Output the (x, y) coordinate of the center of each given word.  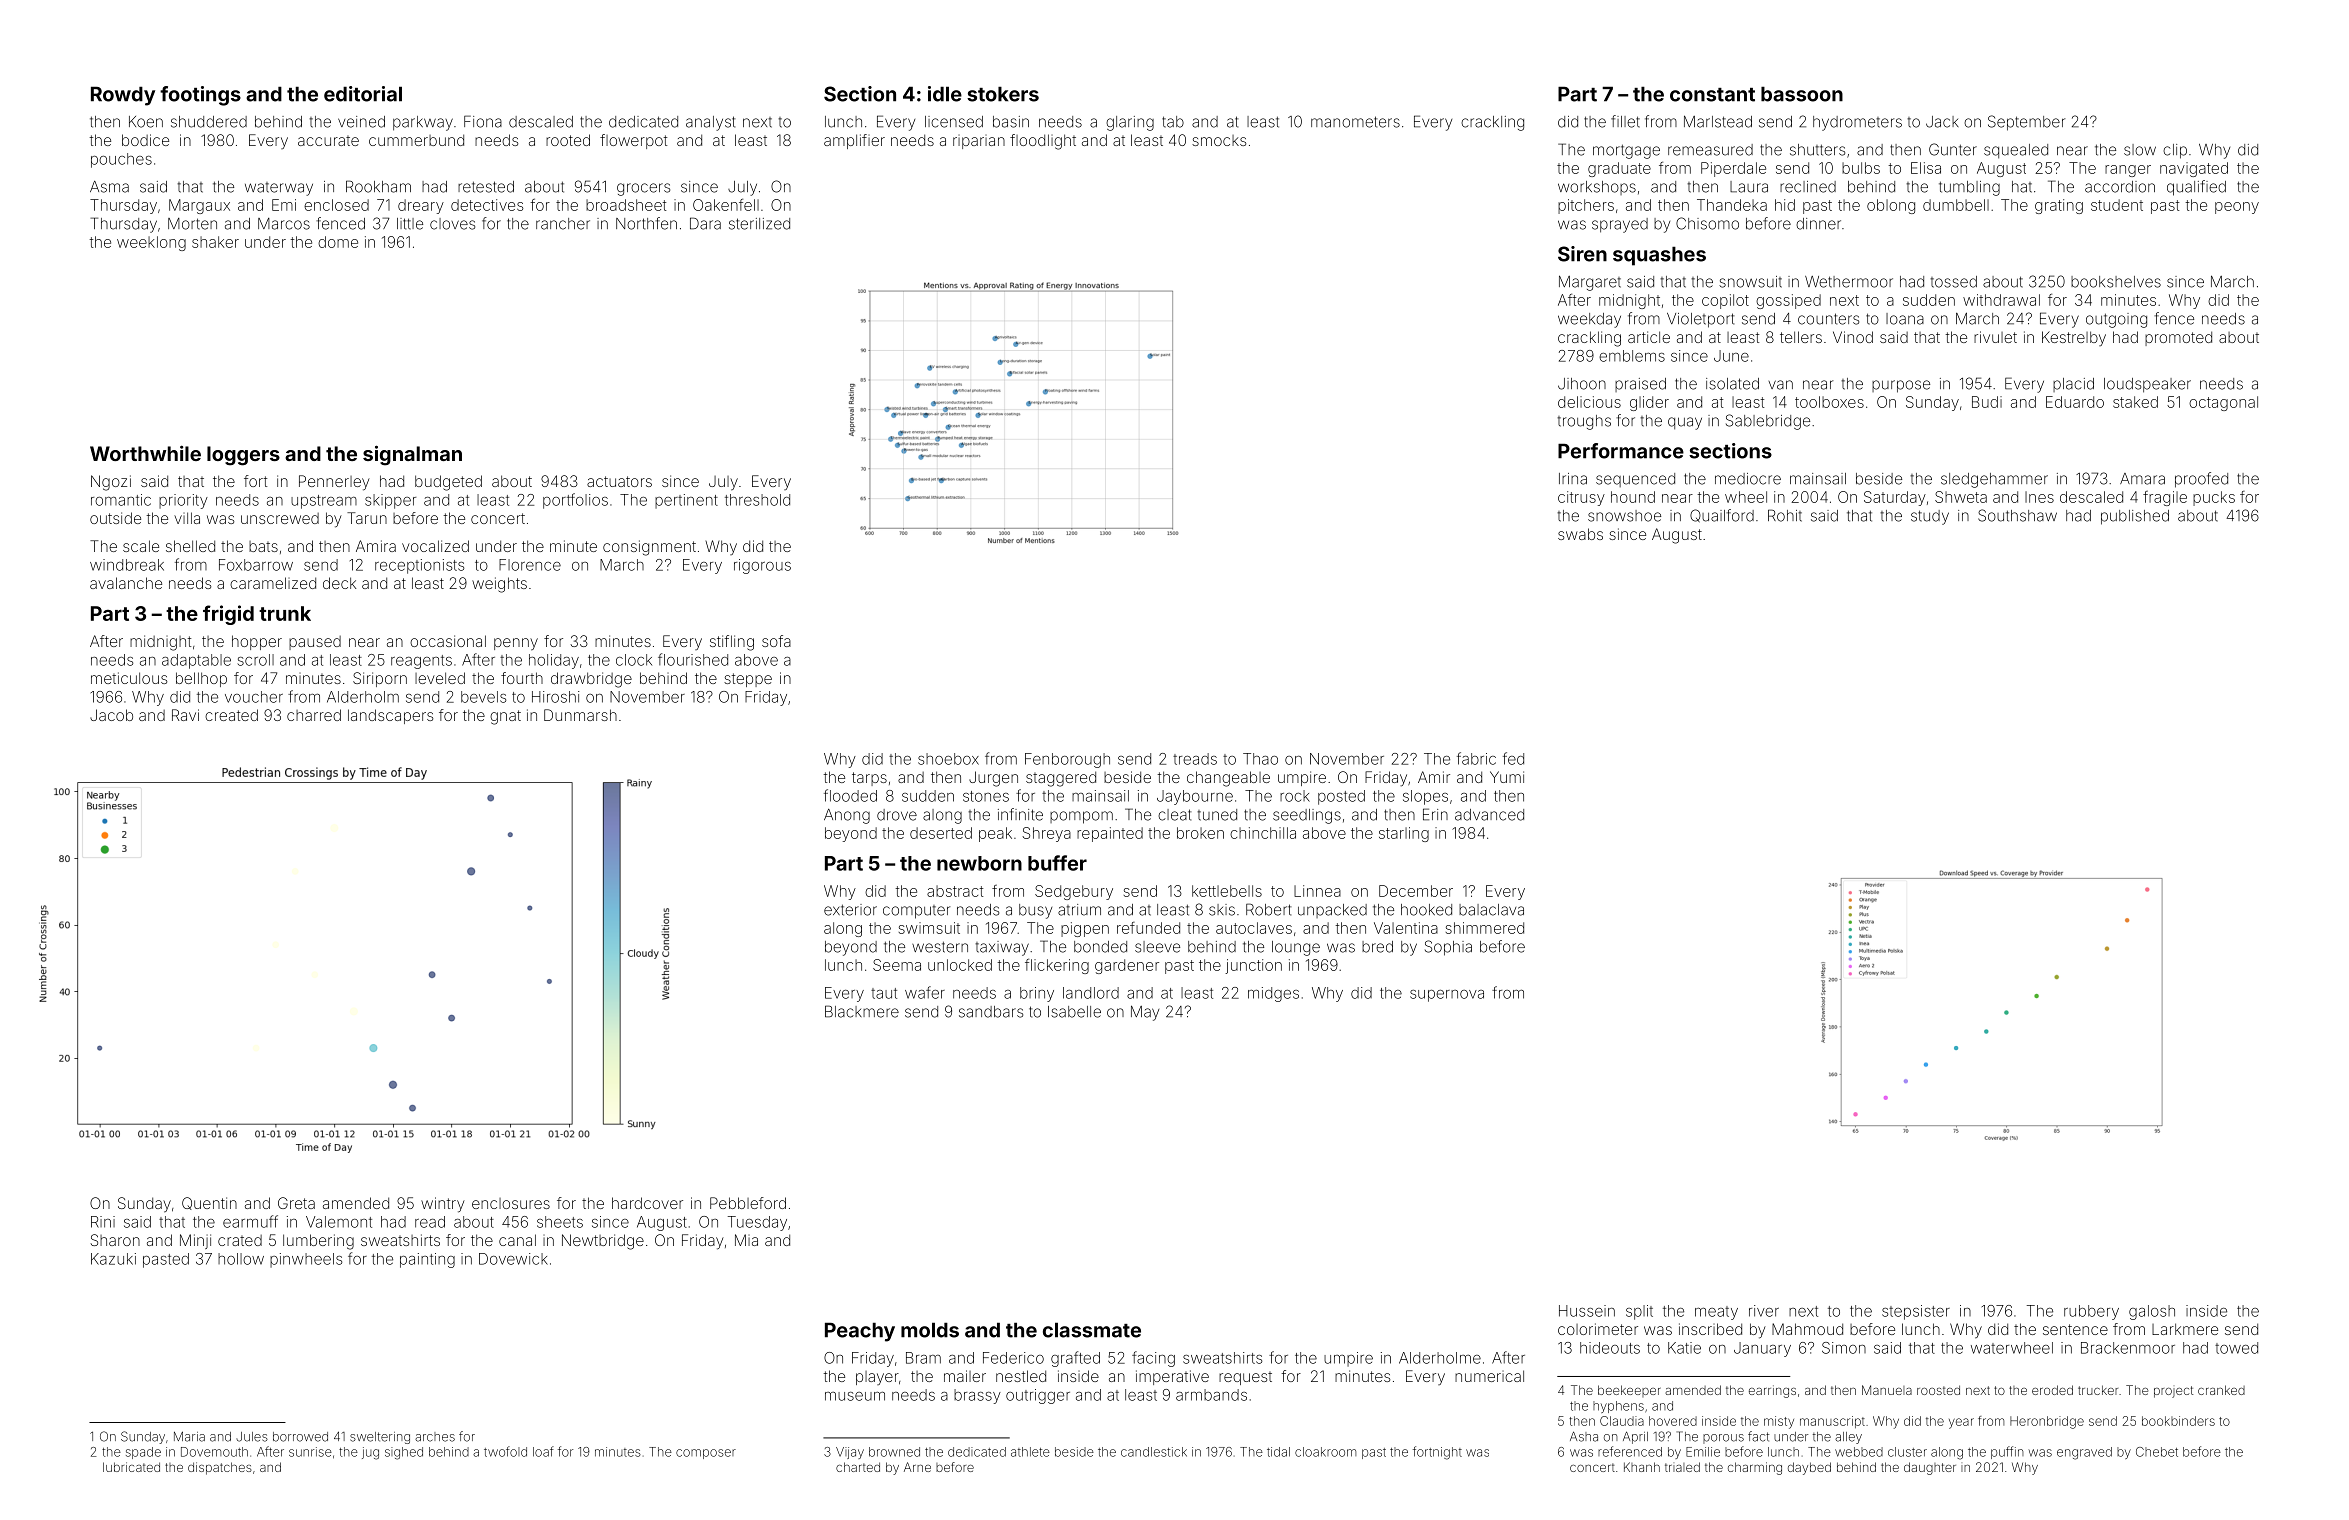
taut (884, 993)
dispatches (220, 1468)
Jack (1942, 122)
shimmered (1485, 928)
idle (945, 94)
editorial (363, 94)
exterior (850, 910)
